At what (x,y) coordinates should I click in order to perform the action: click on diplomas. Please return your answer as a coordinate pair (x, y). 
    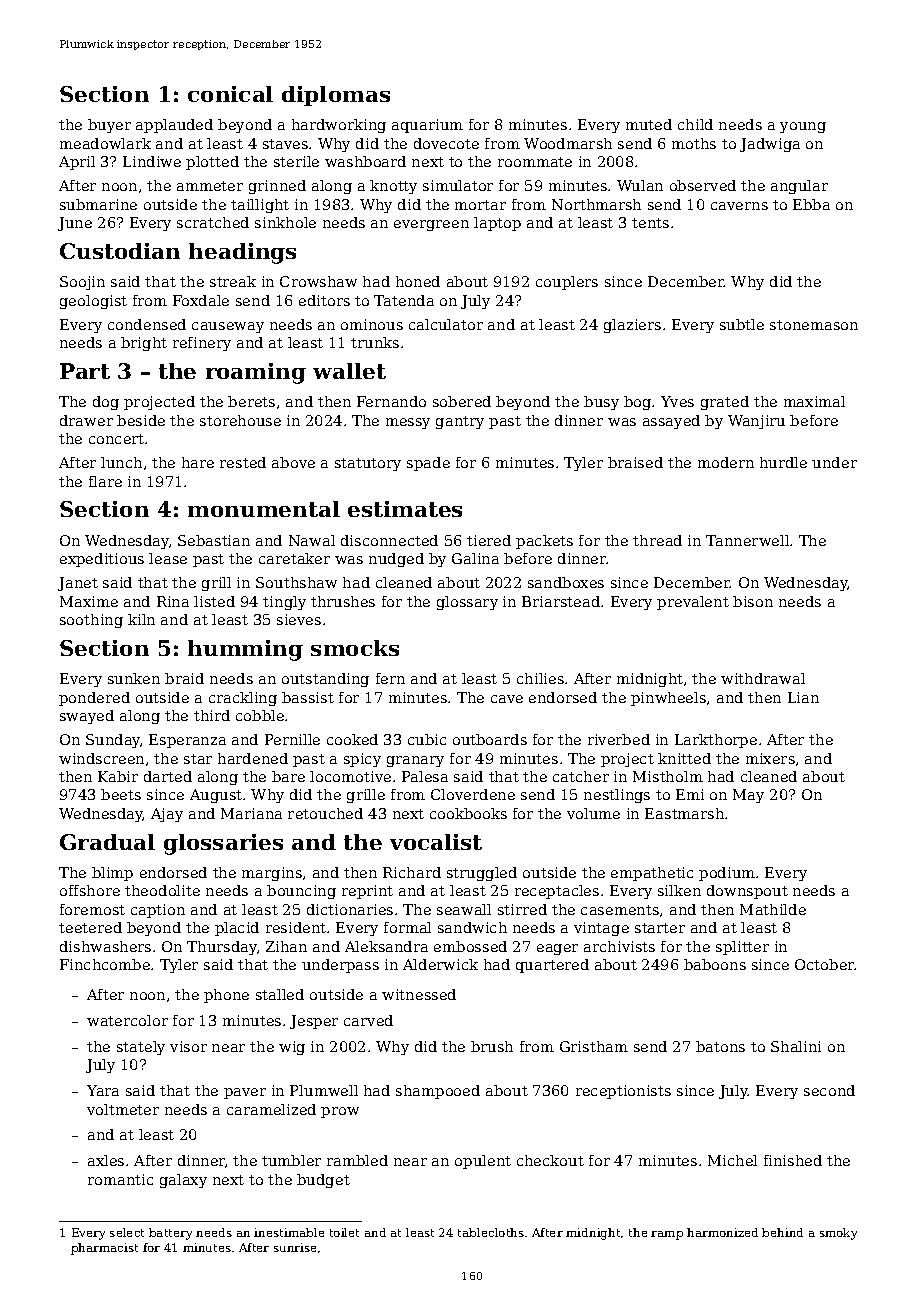
    Looking at the image, I should click on (336, 96).
